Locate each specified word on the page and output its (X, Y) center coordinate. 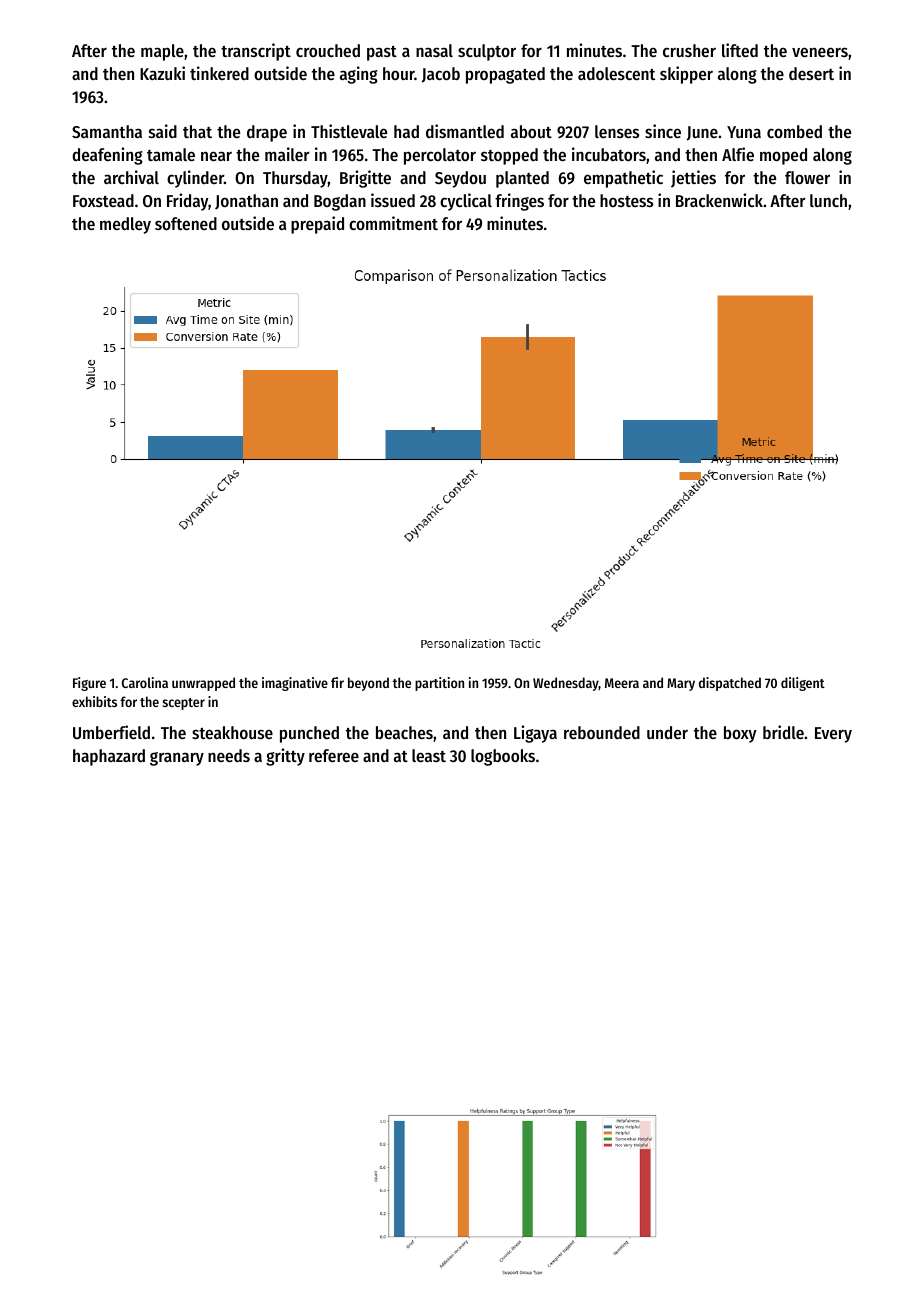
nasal (434, 50)
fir (337, 682)
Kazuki (162, 73)
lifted (740, 50)
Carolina (145, 682)
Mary (681, 684)
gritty (285, 757)
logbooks (503, 757)
